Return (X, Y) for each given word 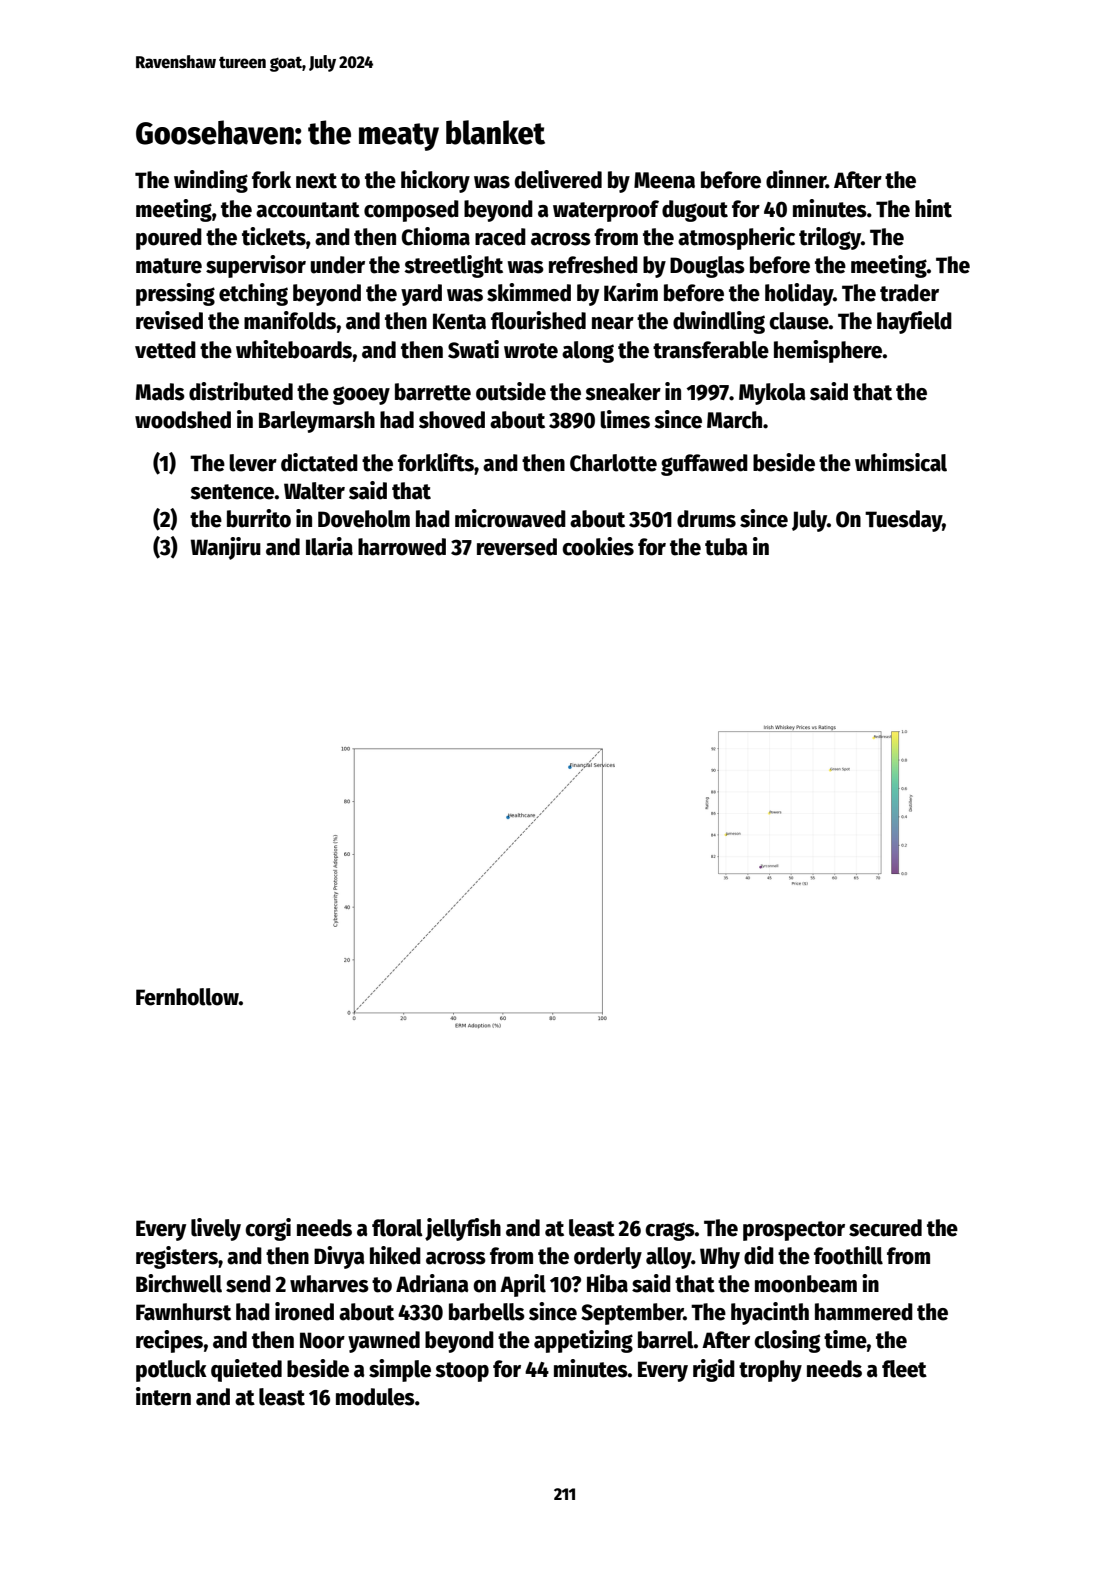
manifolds (290, 320)
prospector (794, 1231)
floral (397, 1228)
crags (670, 1231)
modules (375, 1397)
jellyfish (463, 1229)
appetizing (583, 1341)
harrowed (402, 547)
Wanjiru (226, 548)
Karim (631, 292)
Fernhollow (187, 997)
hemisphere (828, 351)
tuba (726, 547)
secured (885, 1228)
